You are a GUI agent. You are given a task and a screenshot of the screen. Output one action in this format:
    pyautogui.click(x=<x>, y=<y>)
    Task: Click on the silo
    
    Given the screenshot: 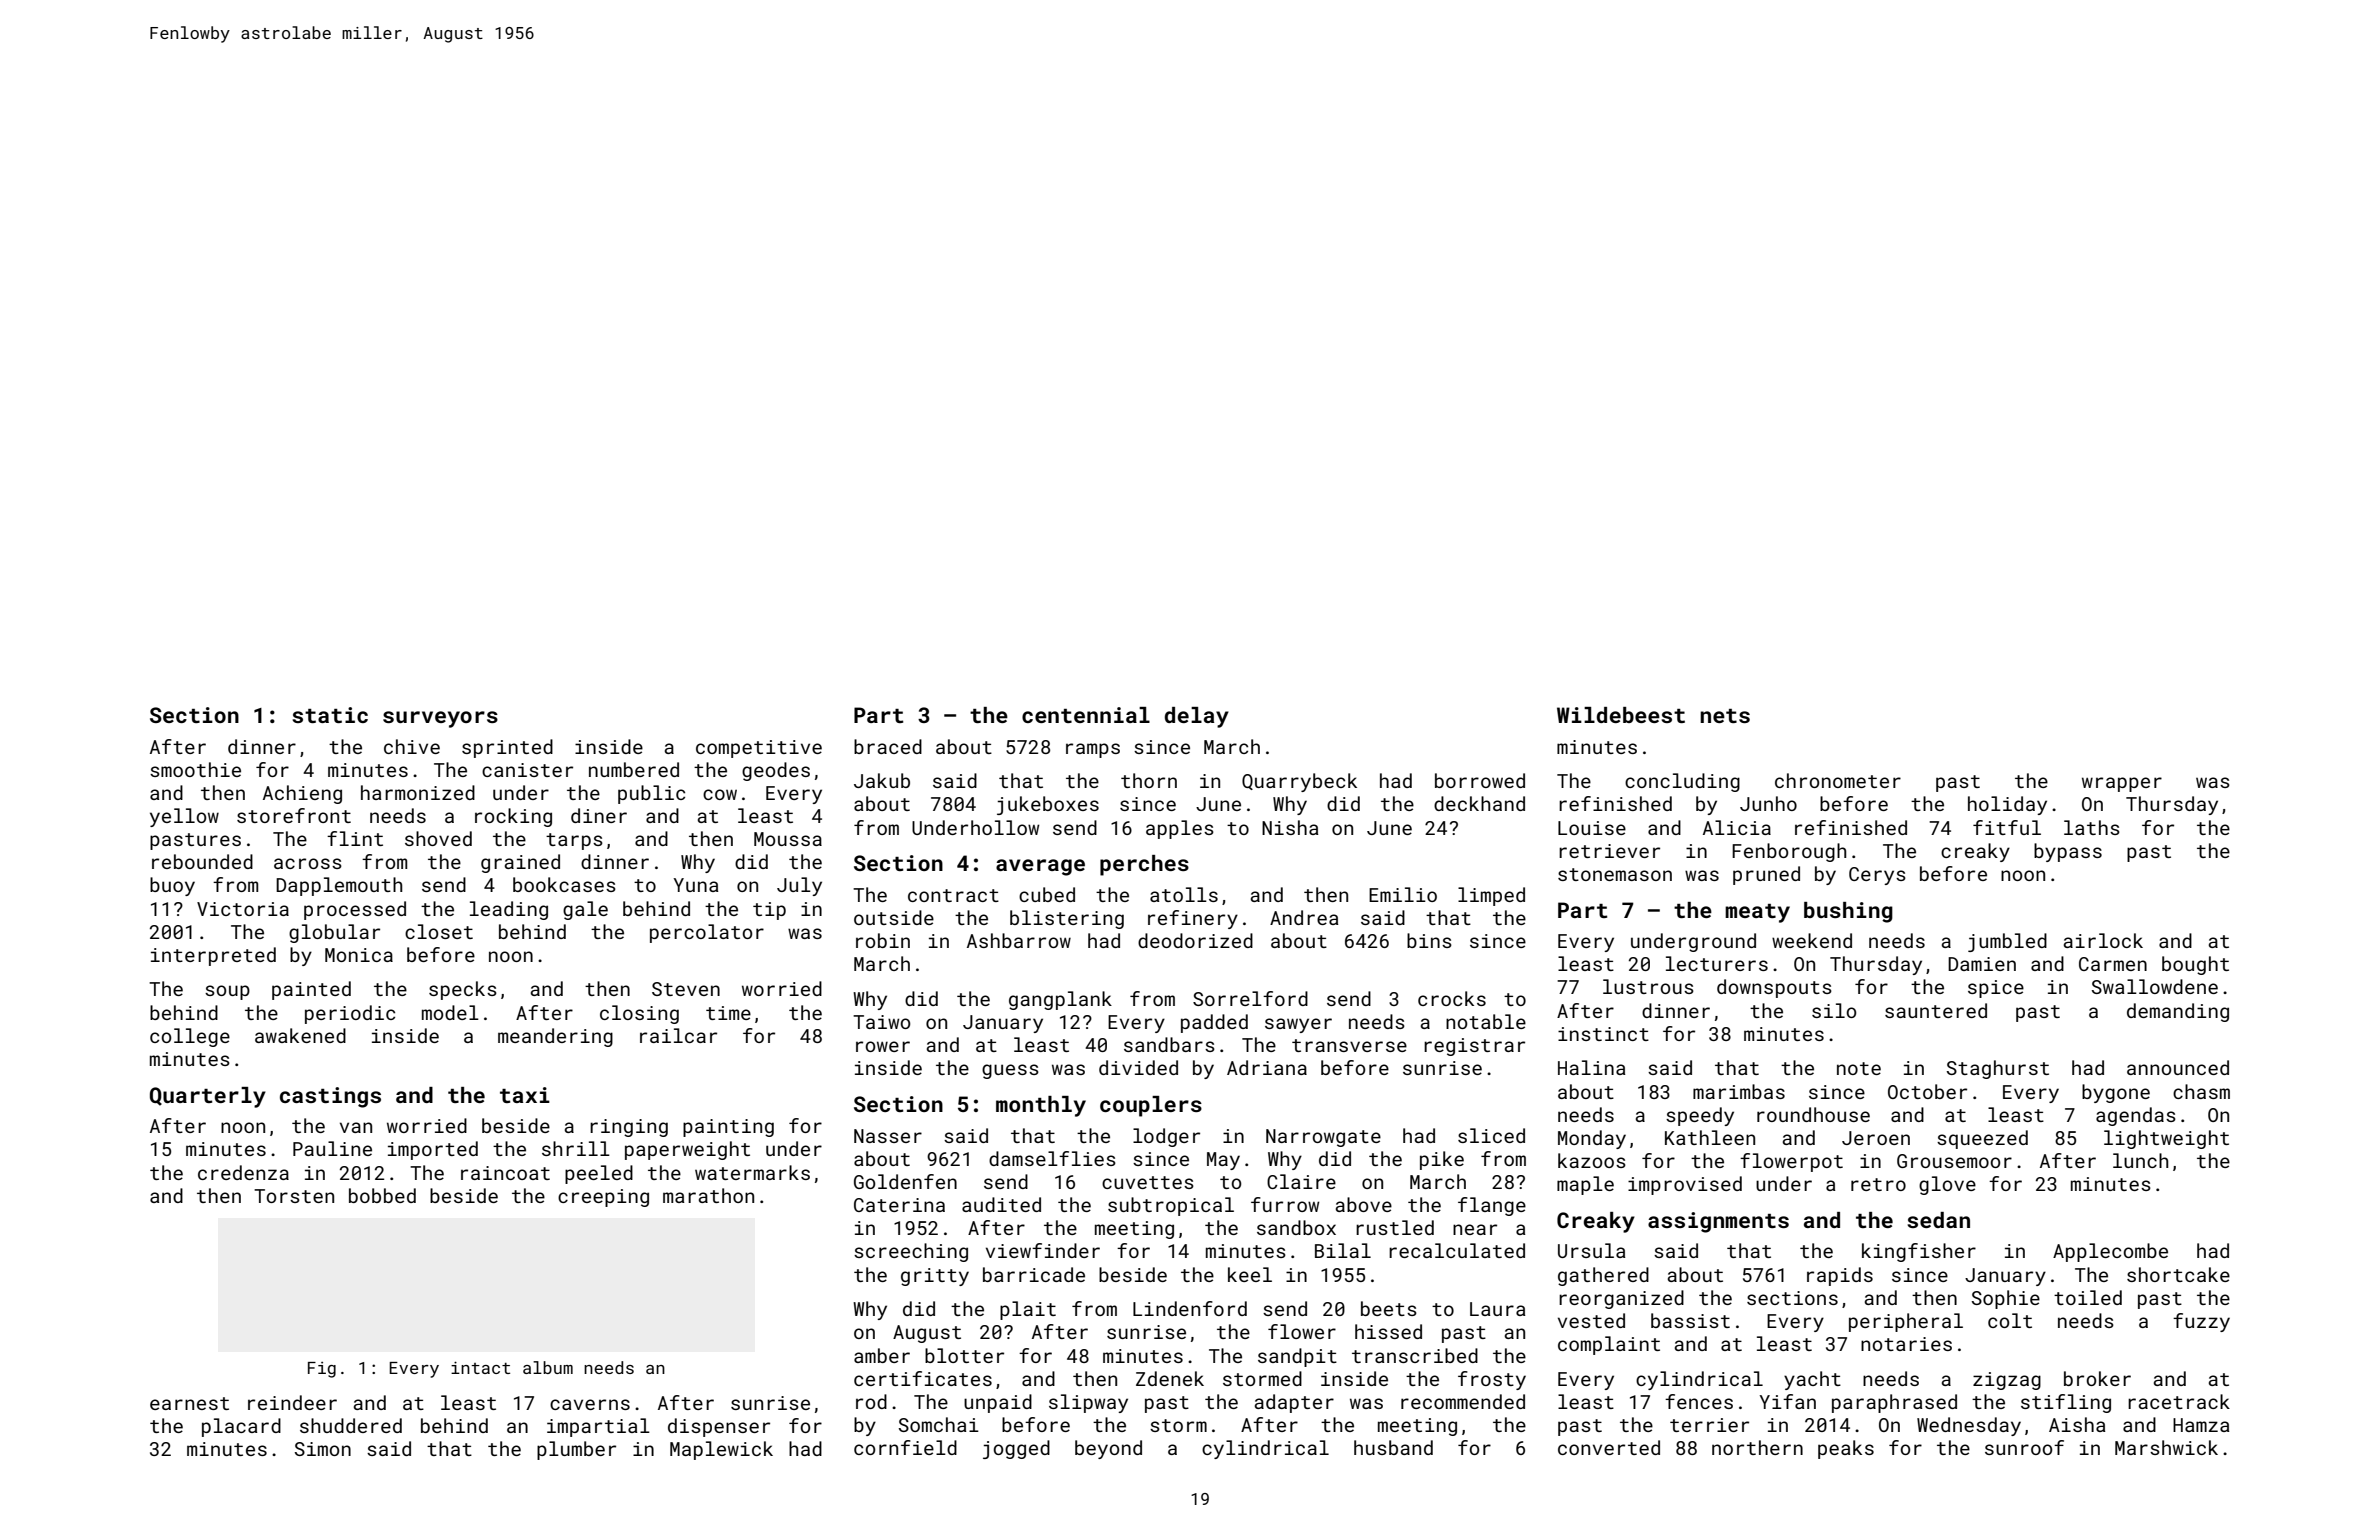 What is the action you would take?
    pyautogui.click(x=1834, y=1010)
